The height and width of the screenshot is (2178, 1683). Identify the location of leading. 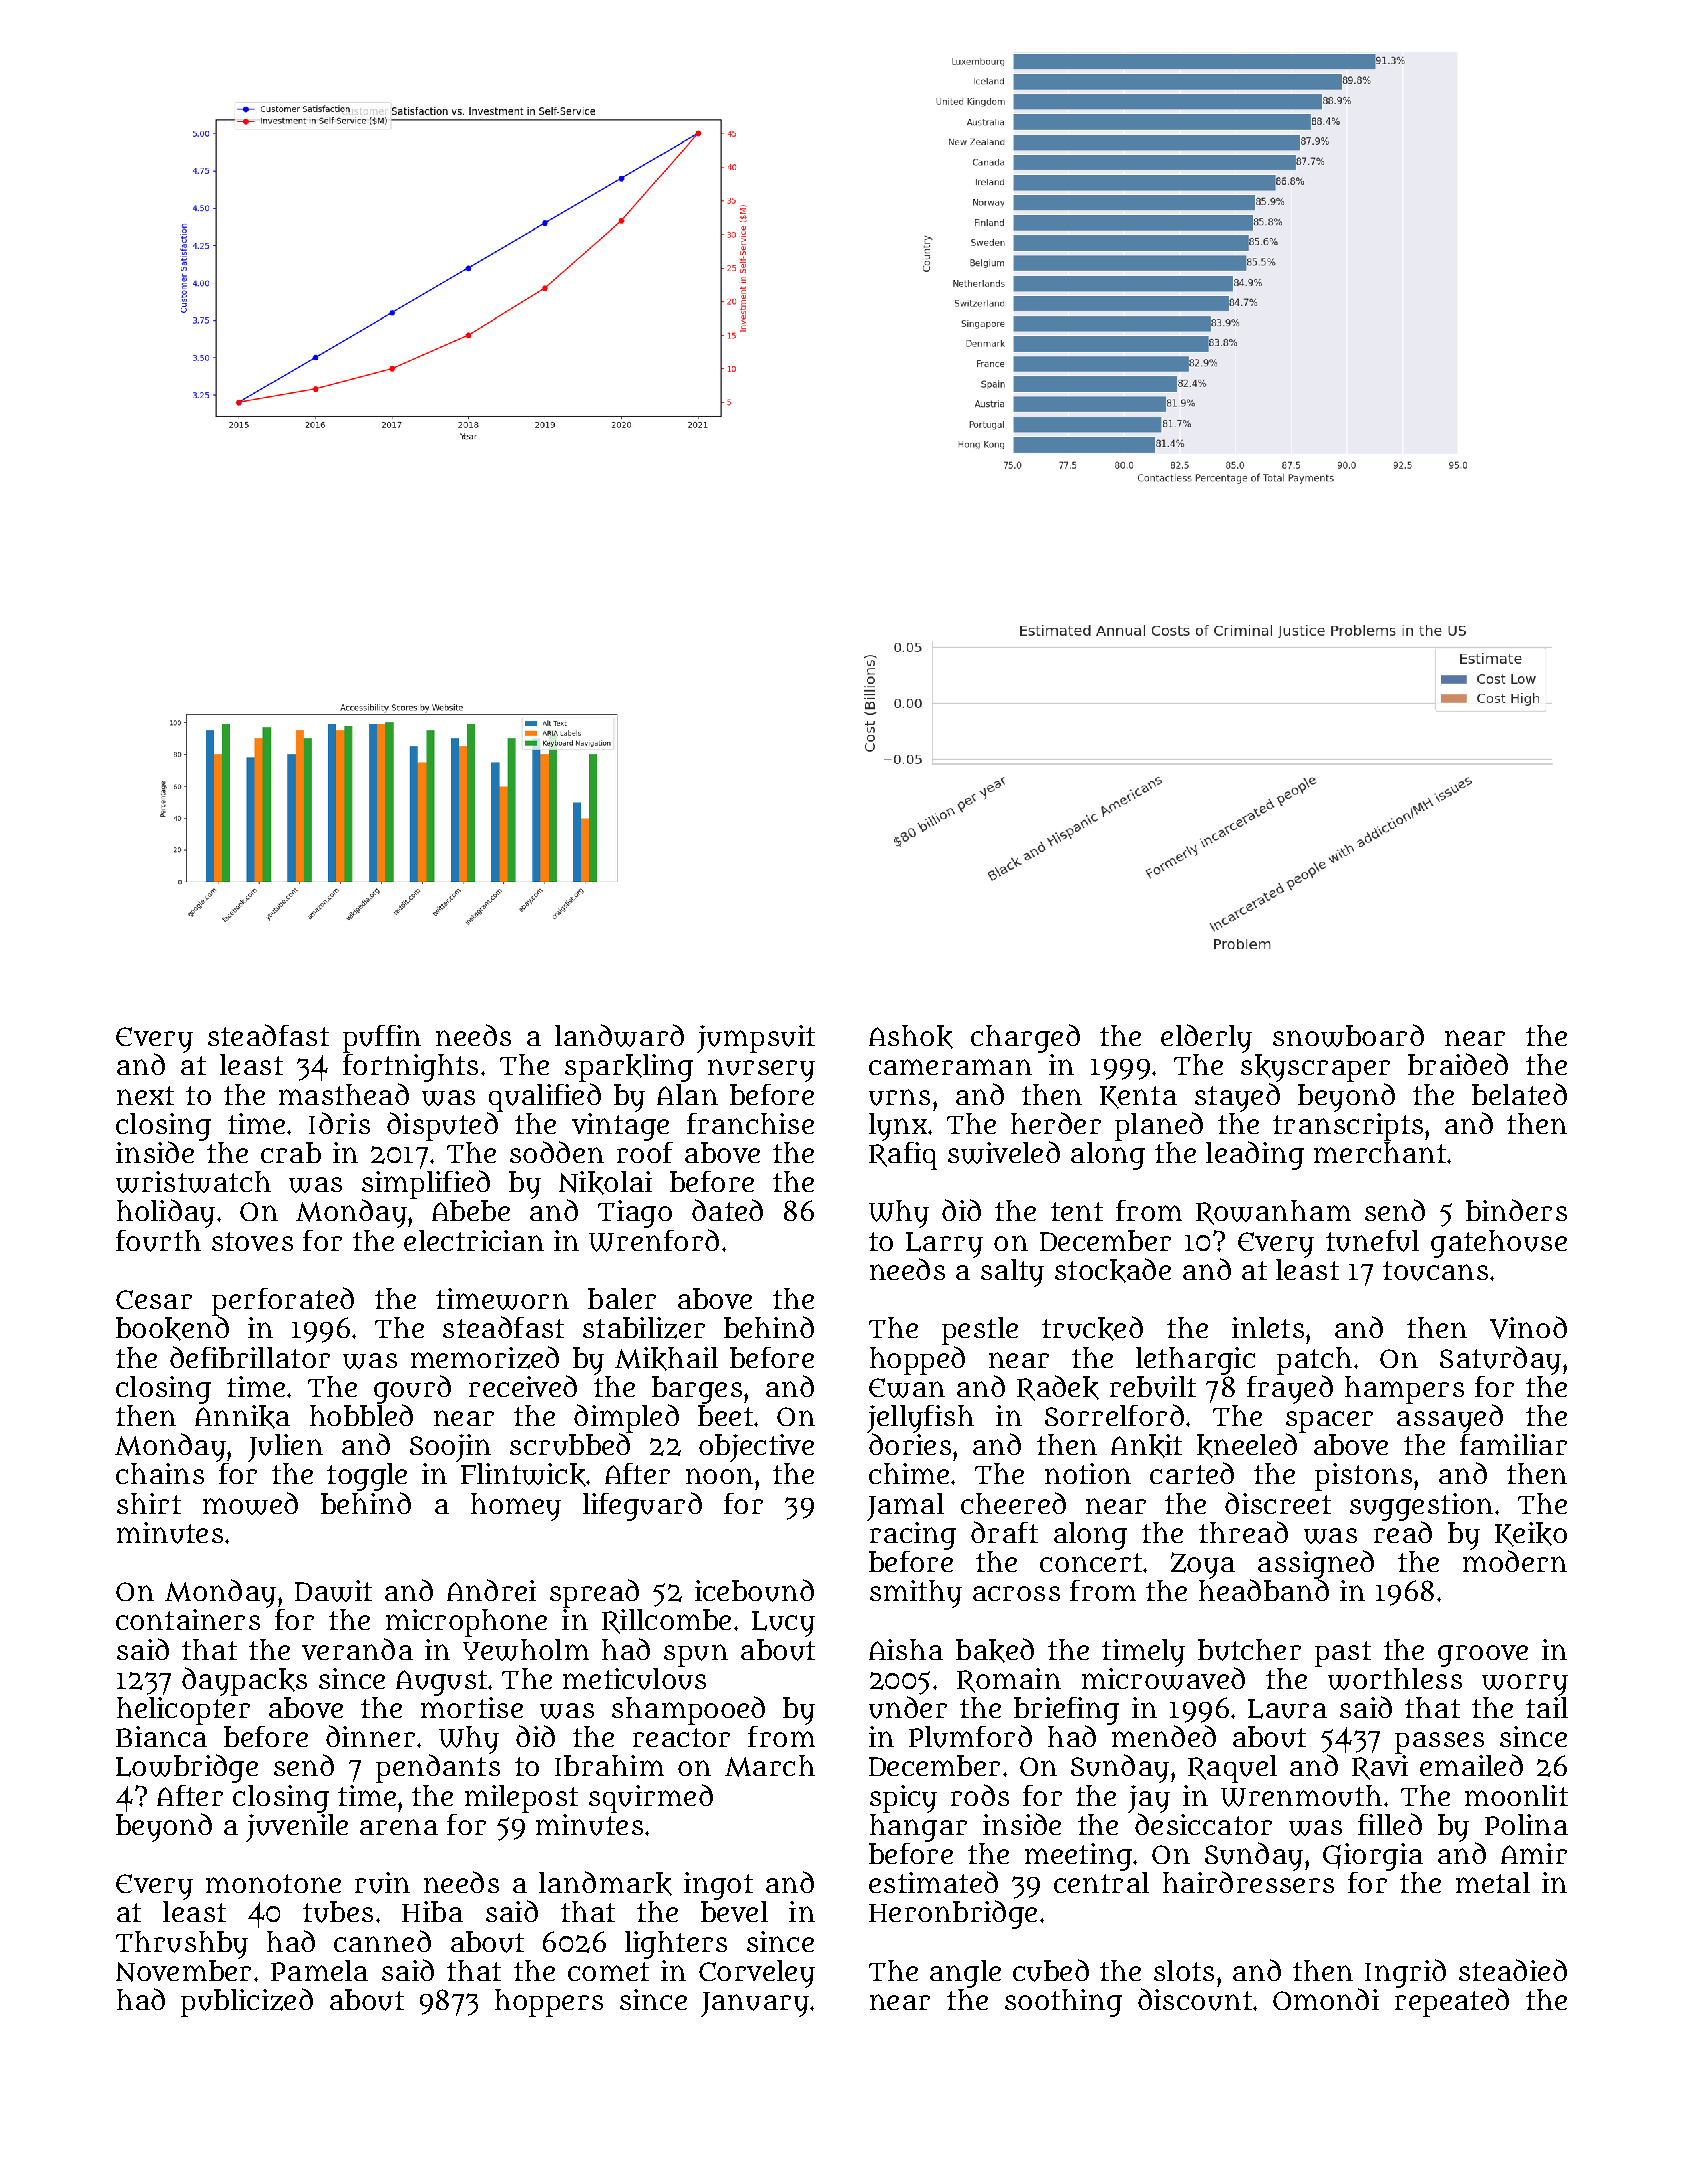
(1255, 1155).
